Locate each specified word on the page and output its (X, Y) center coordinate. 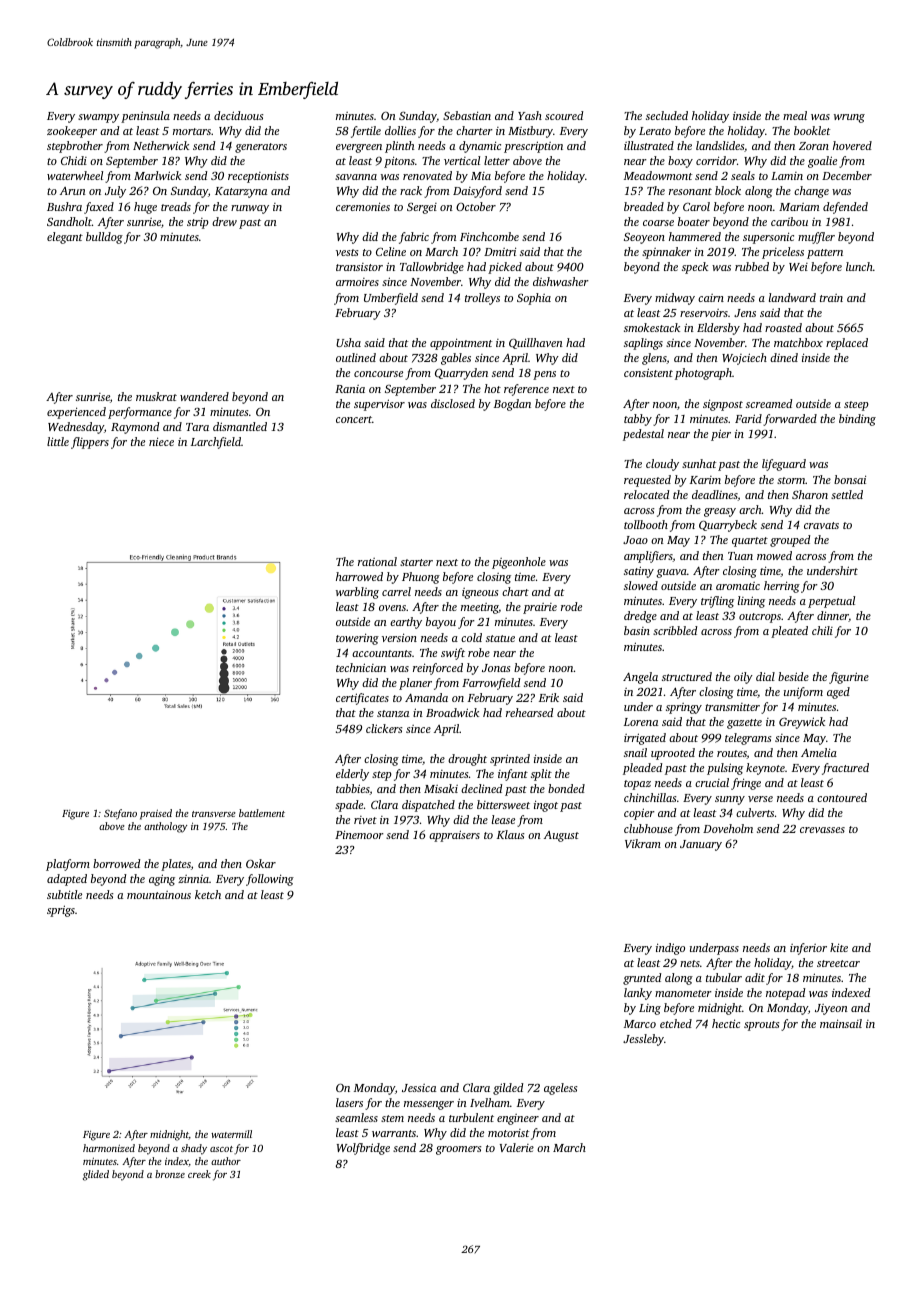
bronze (170, 1174)
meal (795, 115)
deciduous (239, 115)
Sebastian (467, 115)
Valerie (517, 1147)
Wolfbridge (363, 1149)
